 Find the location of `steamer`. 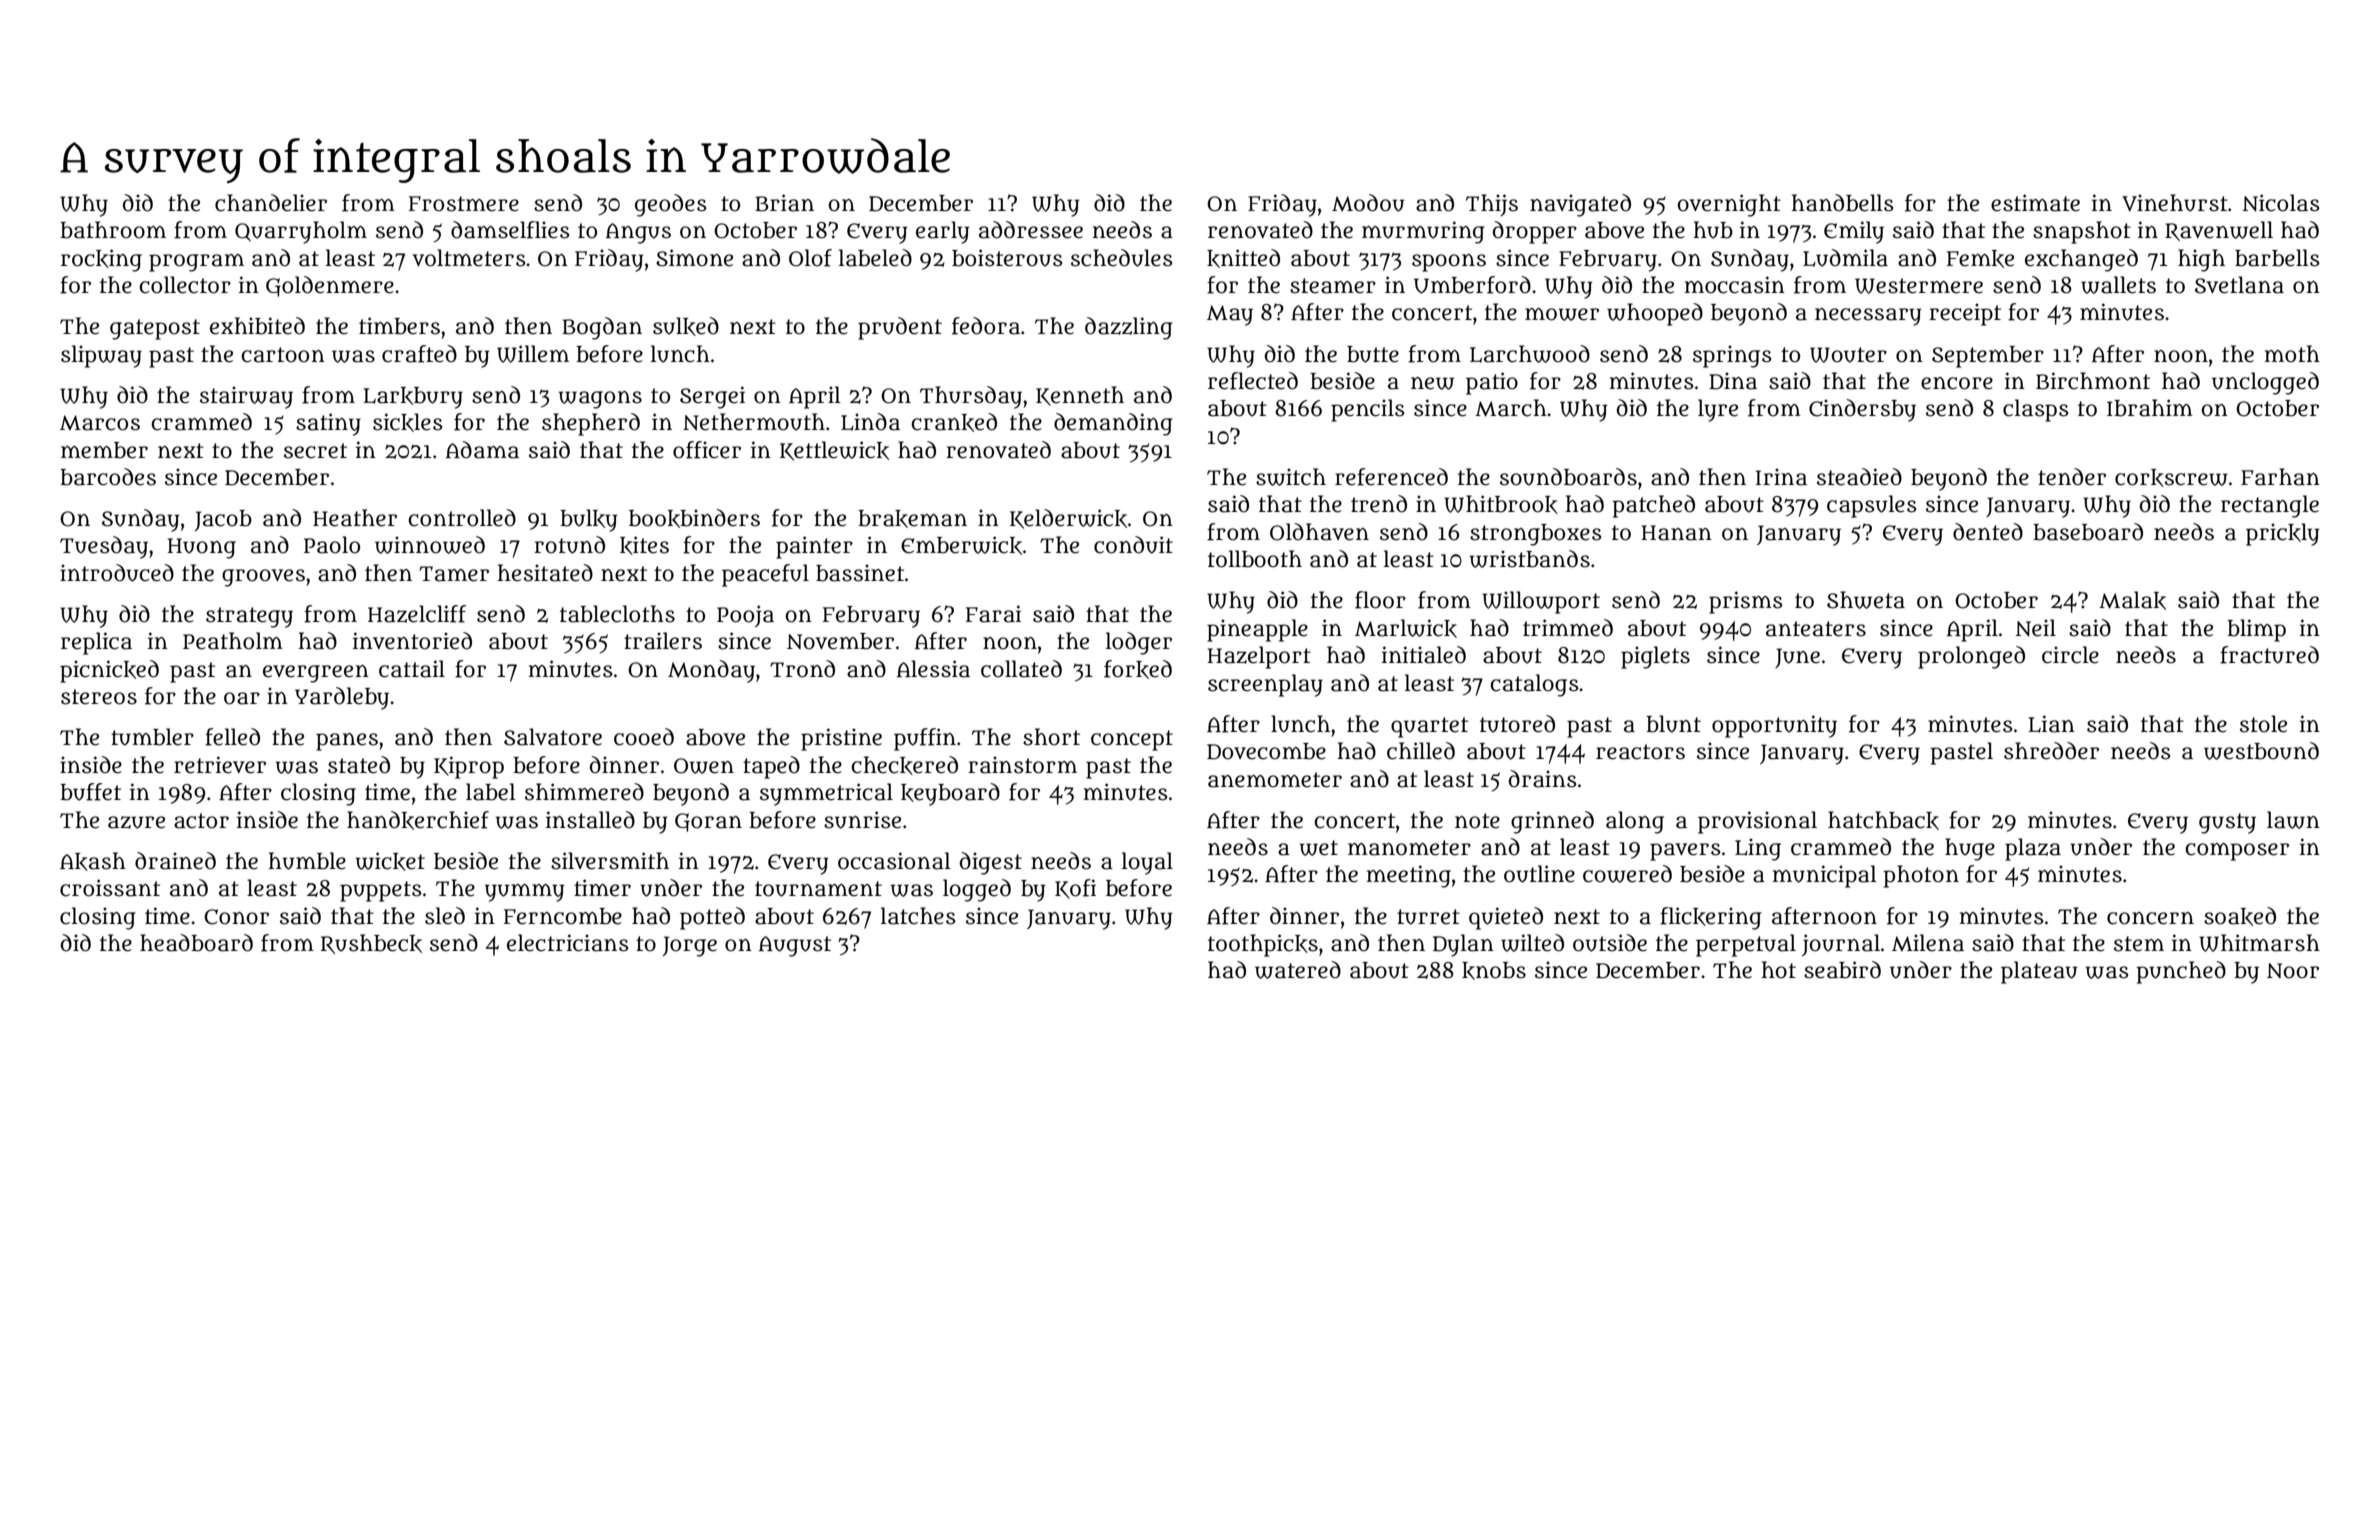

steamer is located at coordinates (1333, 286).
